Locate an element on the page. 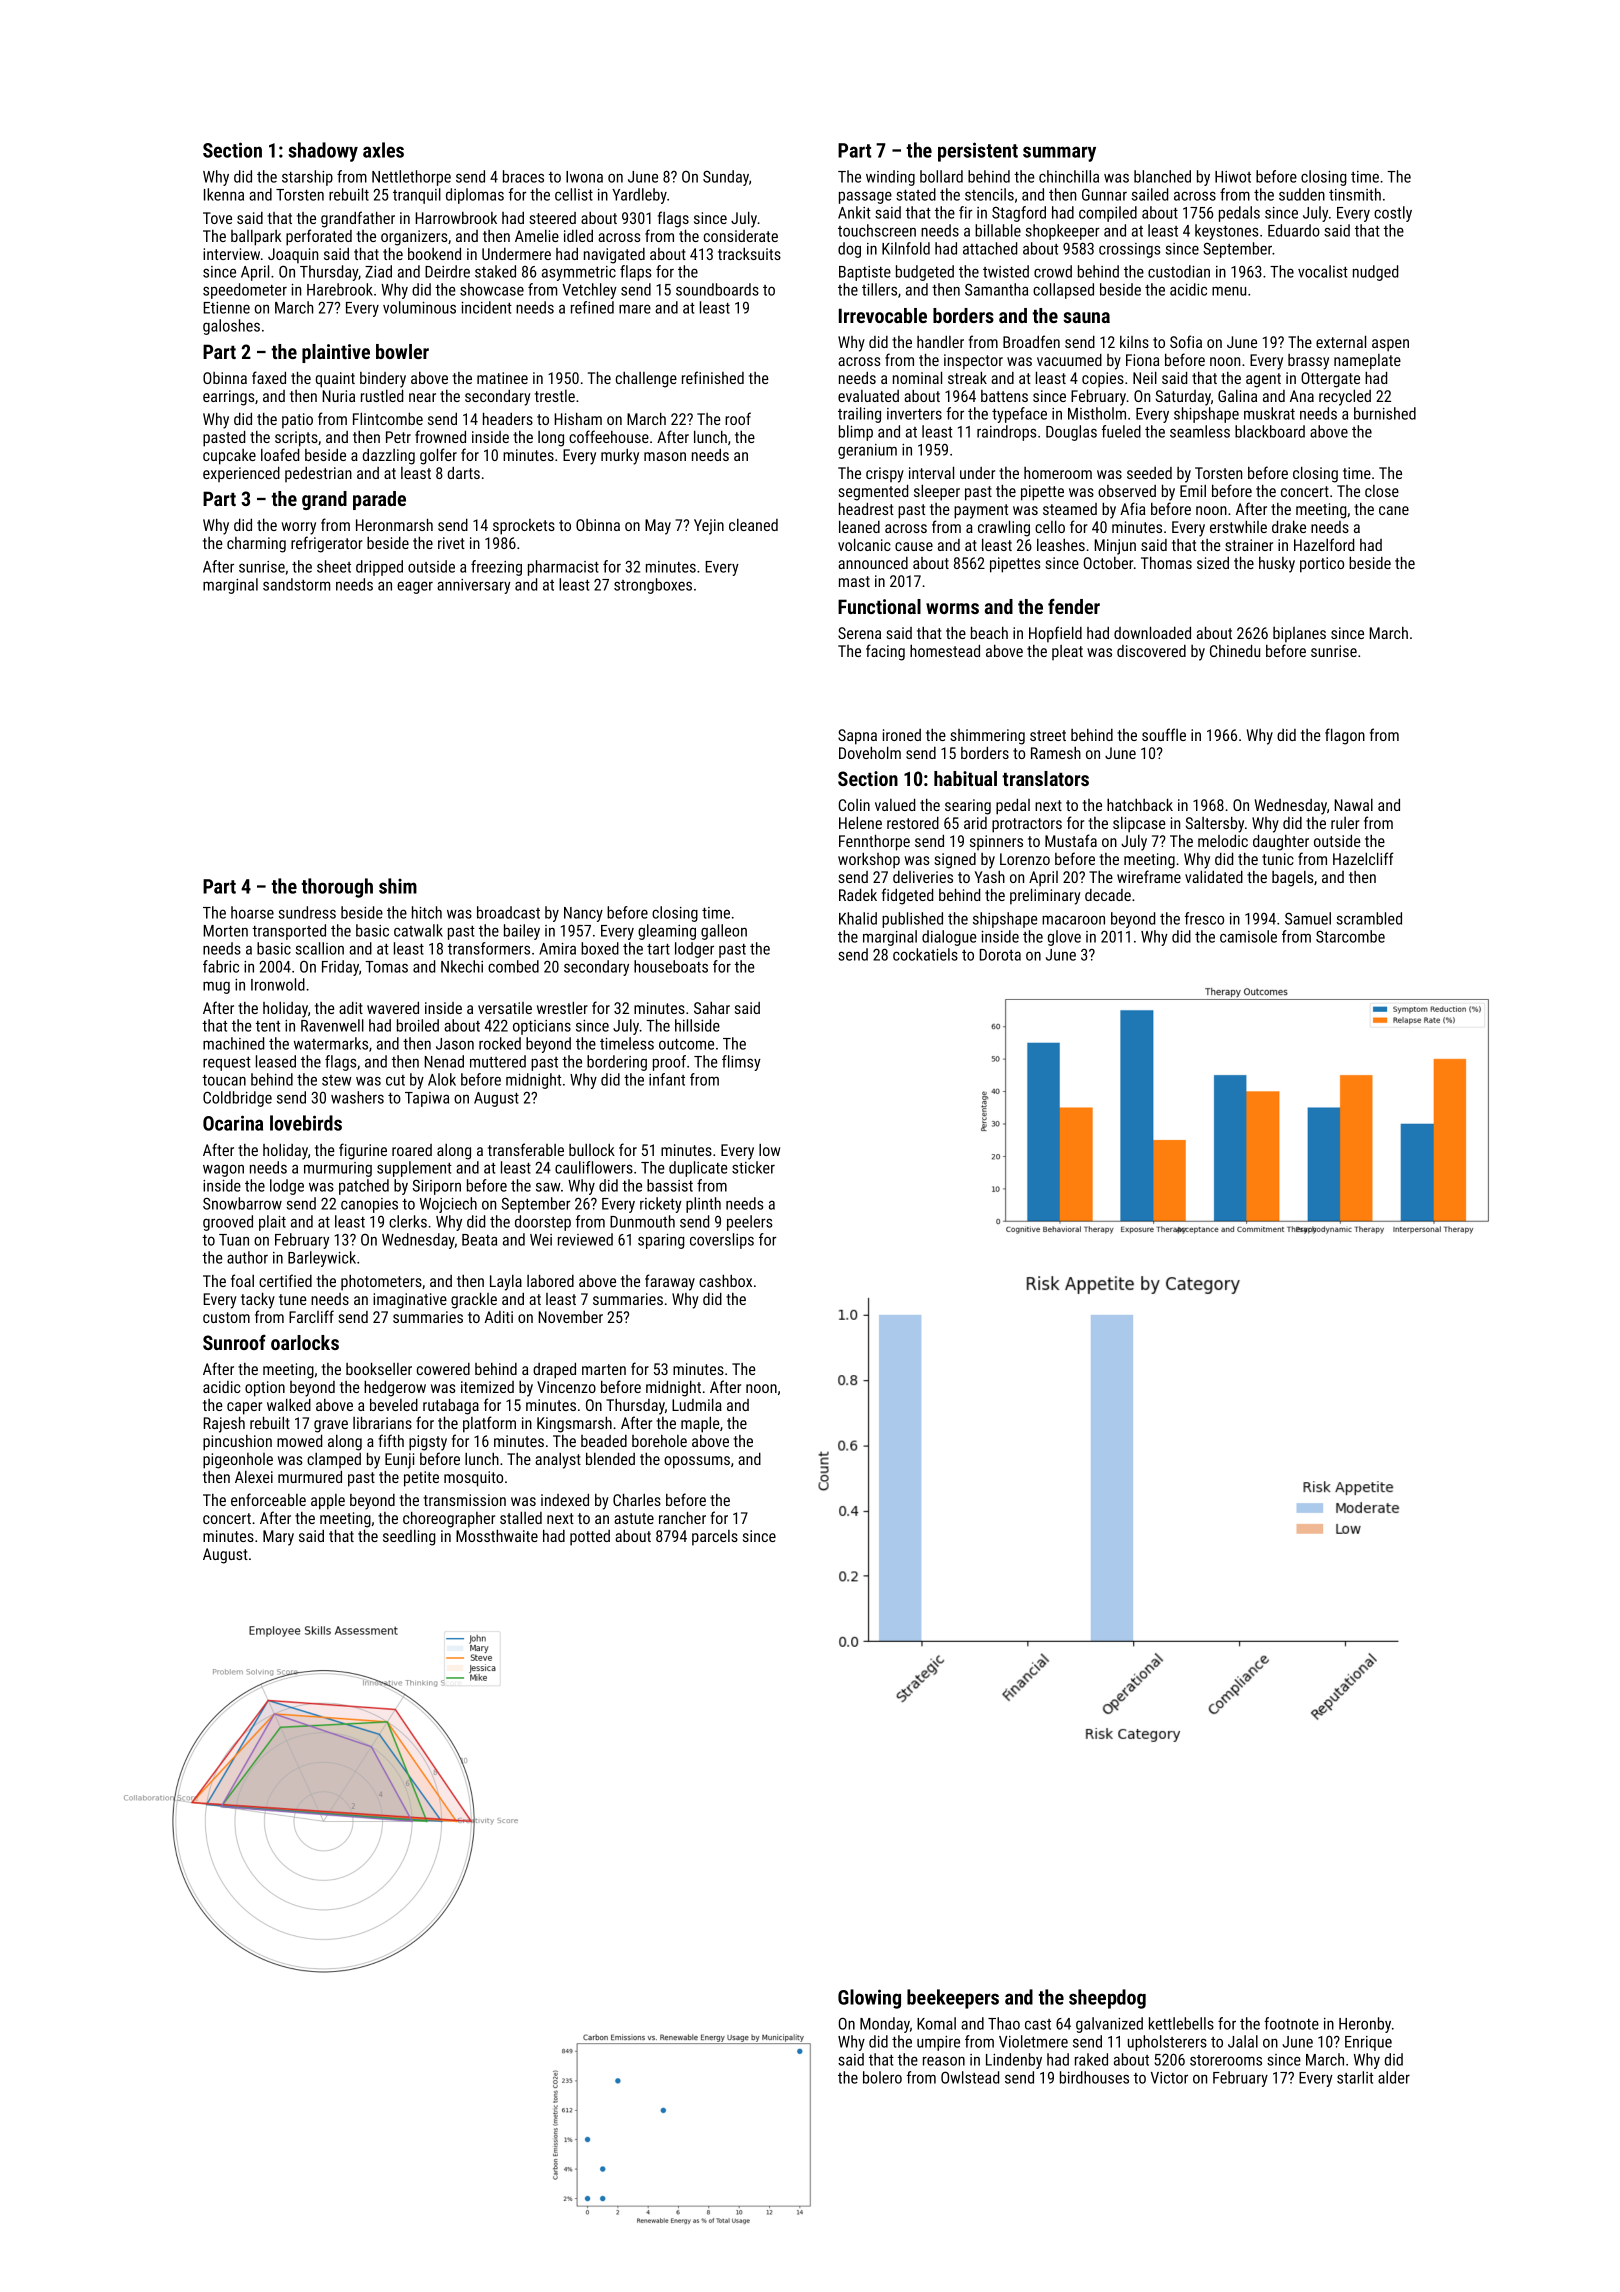 This page has width=1620, height=2292. Barleywick is located at coordinates (322, 1259).
